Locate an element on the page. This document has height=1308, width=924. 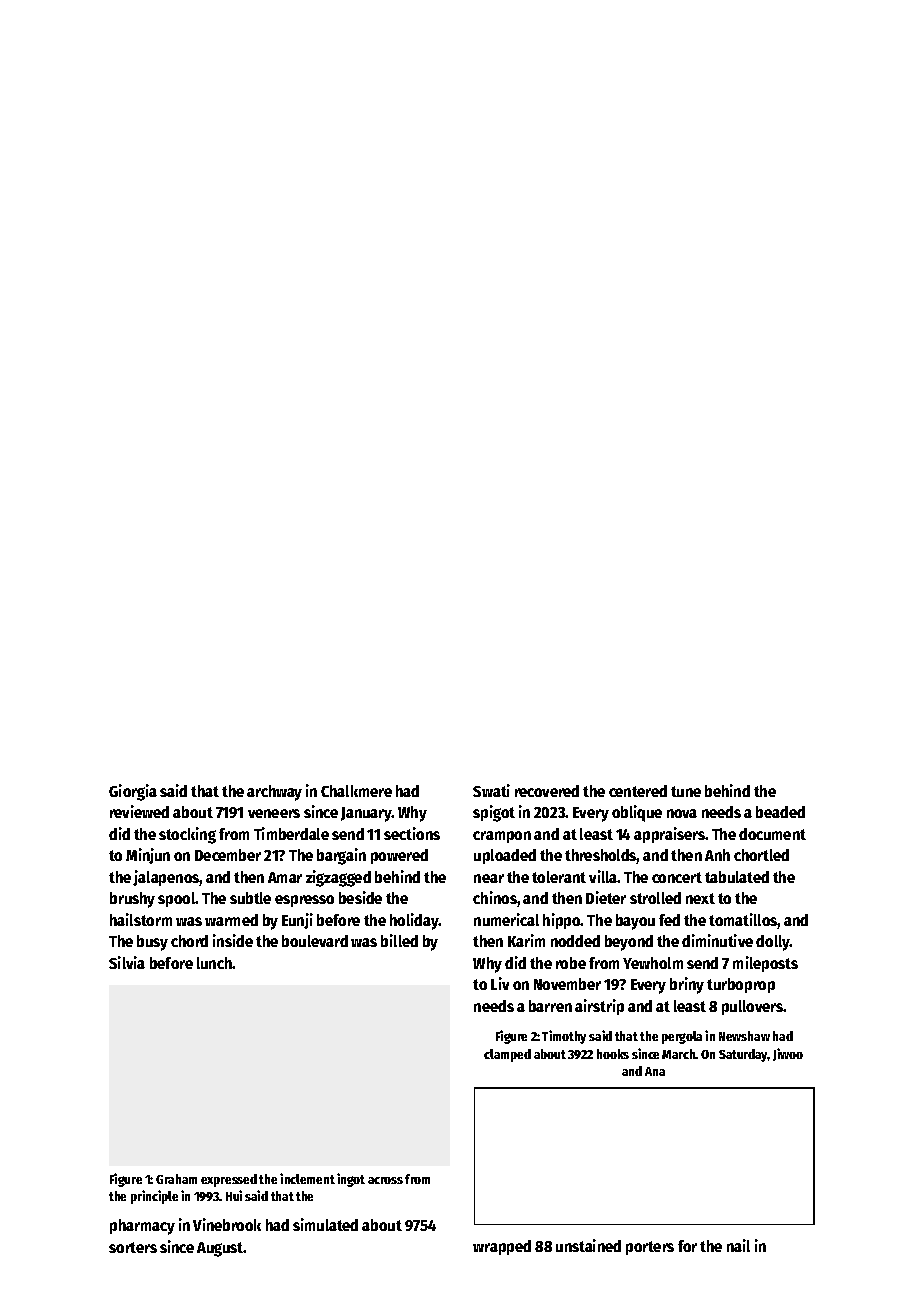
hooks is located at coordinates (613, 1054).
